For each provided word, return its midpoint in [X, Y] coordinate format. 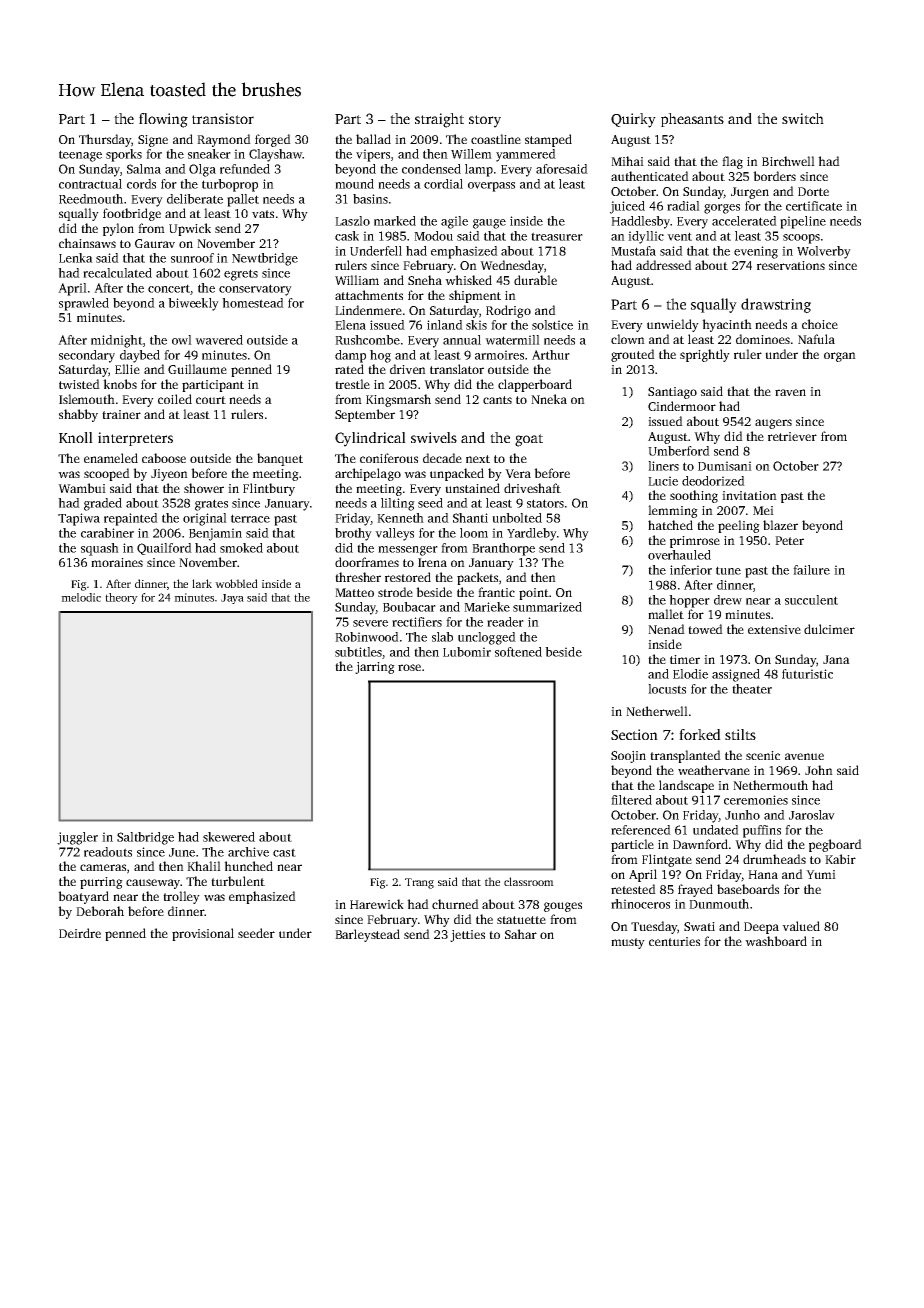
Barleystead [367, 935]
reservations [791, 265]
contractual [90, 184]
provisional [203, 934]
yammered [526, 155]
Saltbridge [145, 838]
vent [679, 236]
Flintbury [269, 489]
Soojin [628, 757]
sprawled [84, 304]
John [819, 770]
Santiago [672, 393]
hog [380, 356]
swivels [434, 437]
